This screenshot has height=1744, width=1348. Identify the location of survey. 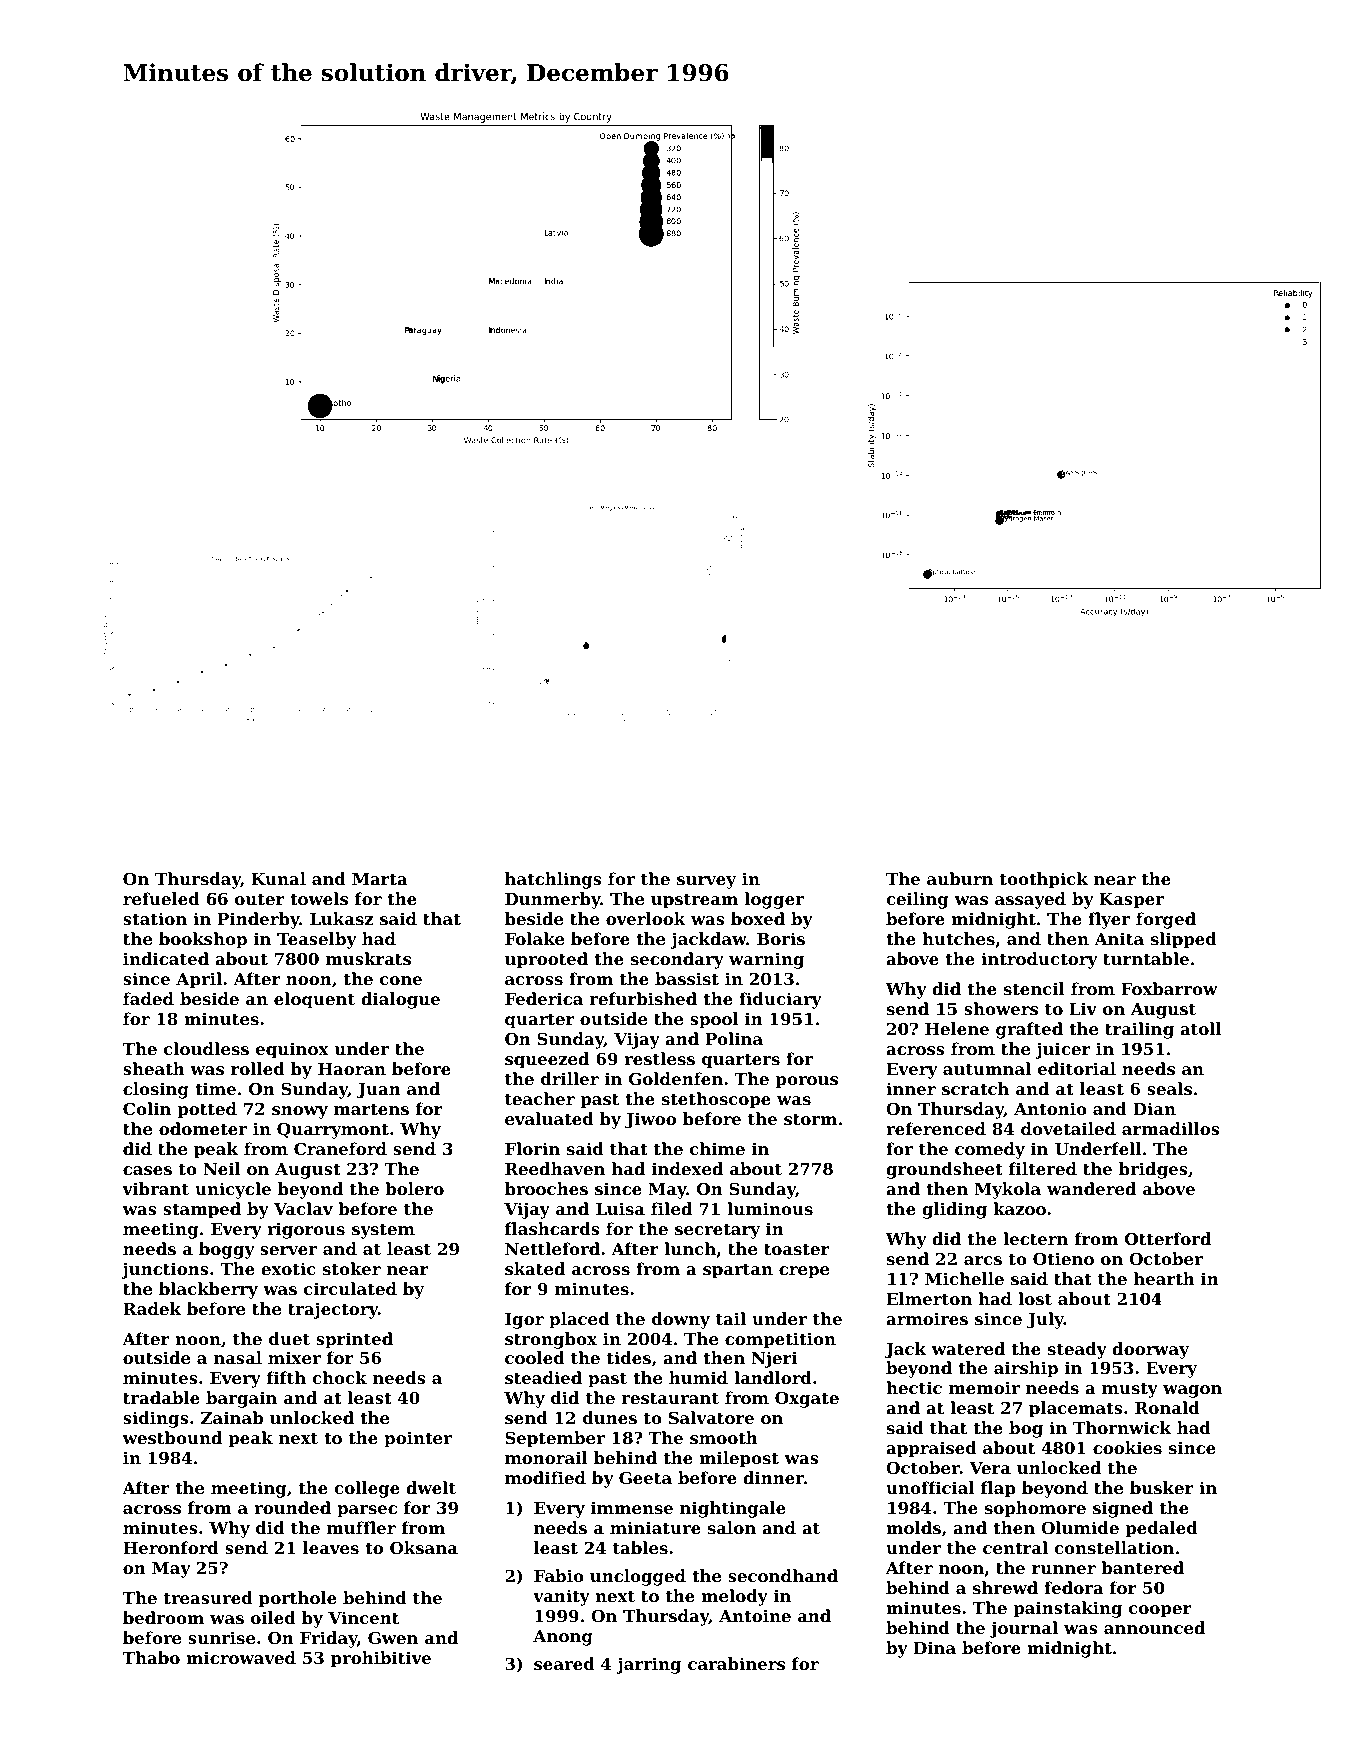
(706, 882).
